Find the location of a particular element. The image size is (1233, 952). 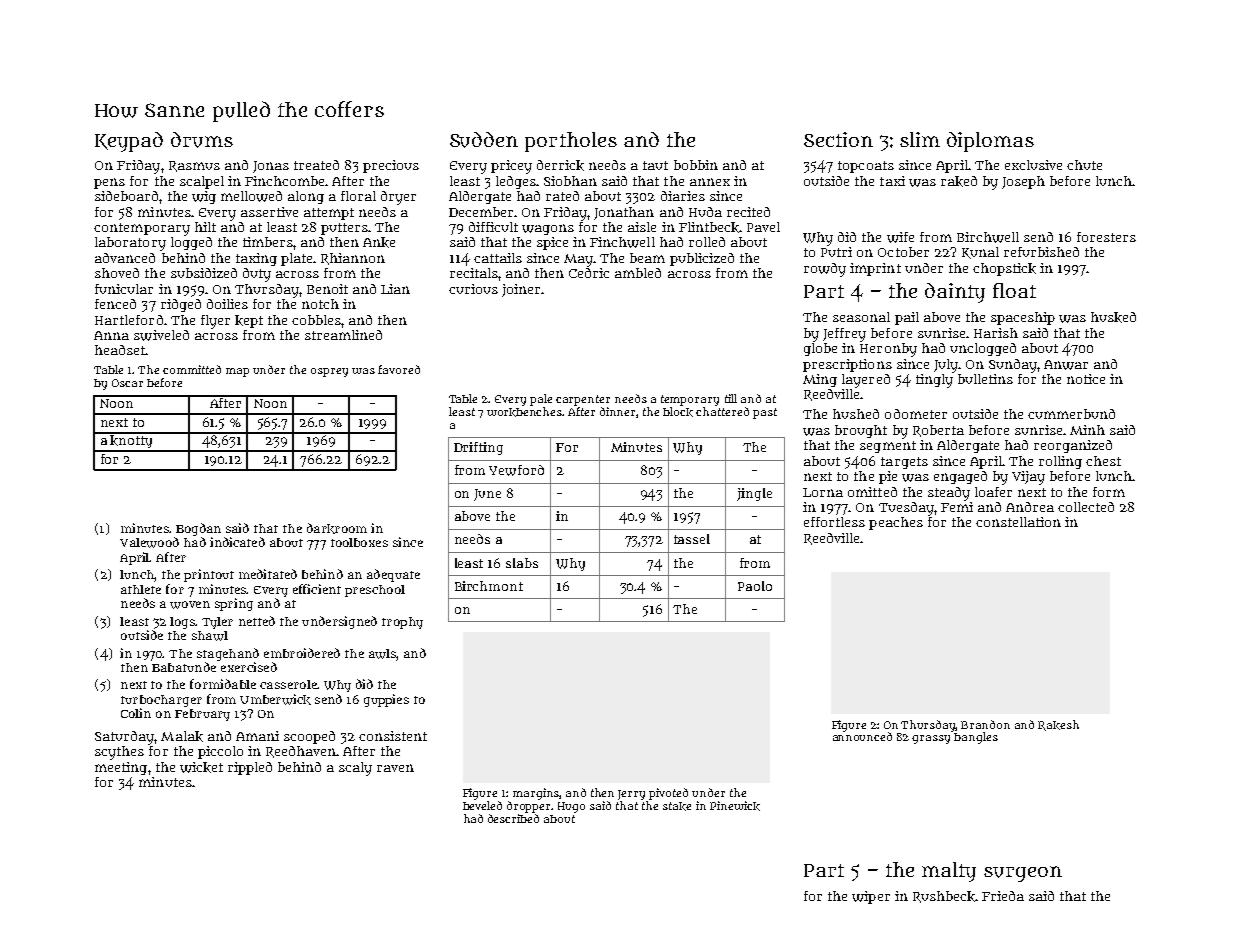

float is located at coordinates (1014, 290).
